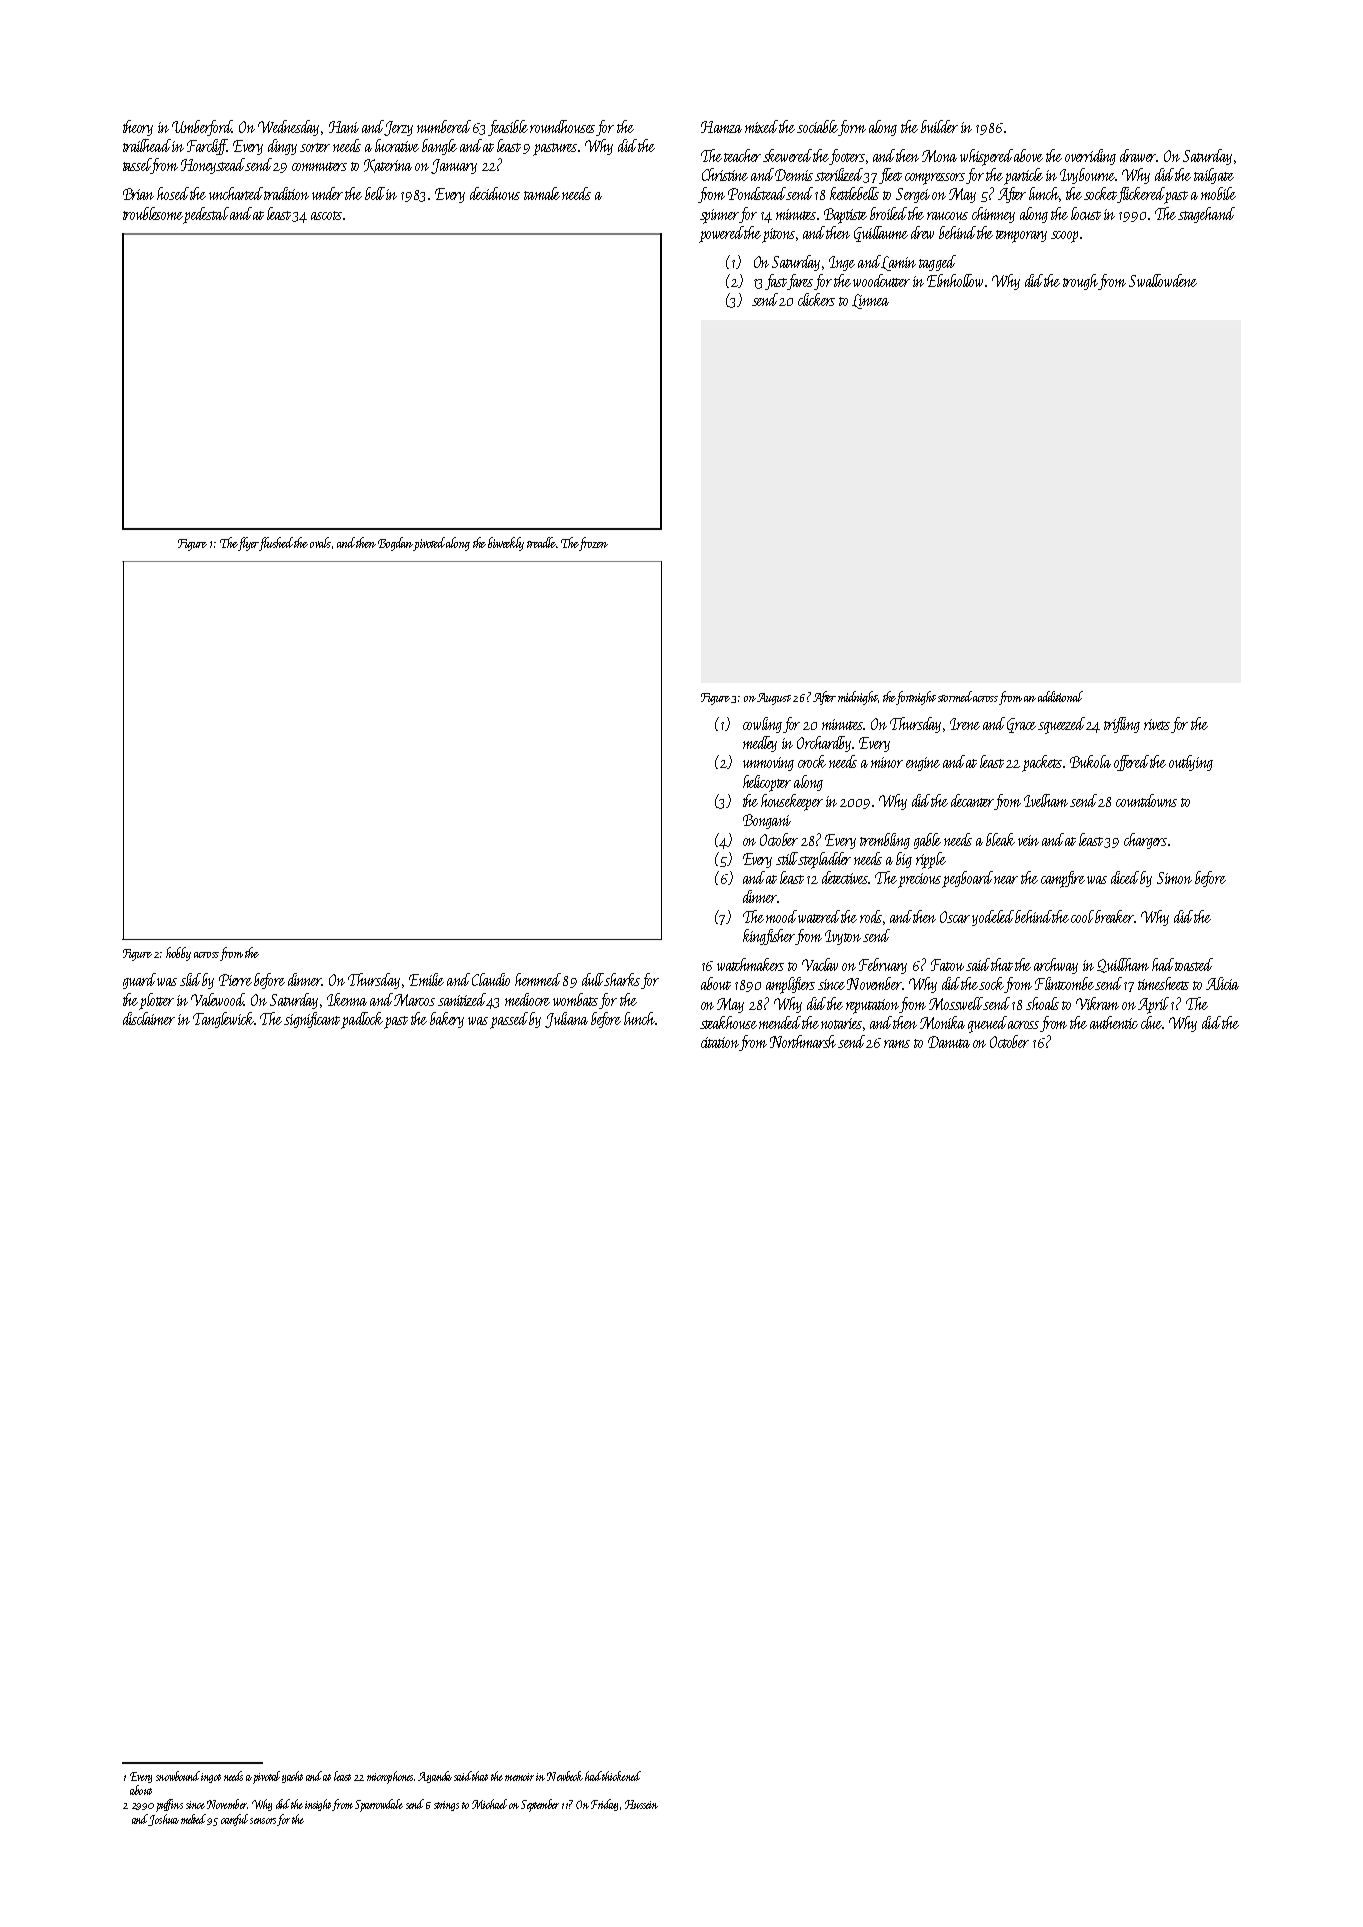  What do you see at coordinates (566, 1020) in the page?
I see `Juliana` at bounding box center [566, 1020].
